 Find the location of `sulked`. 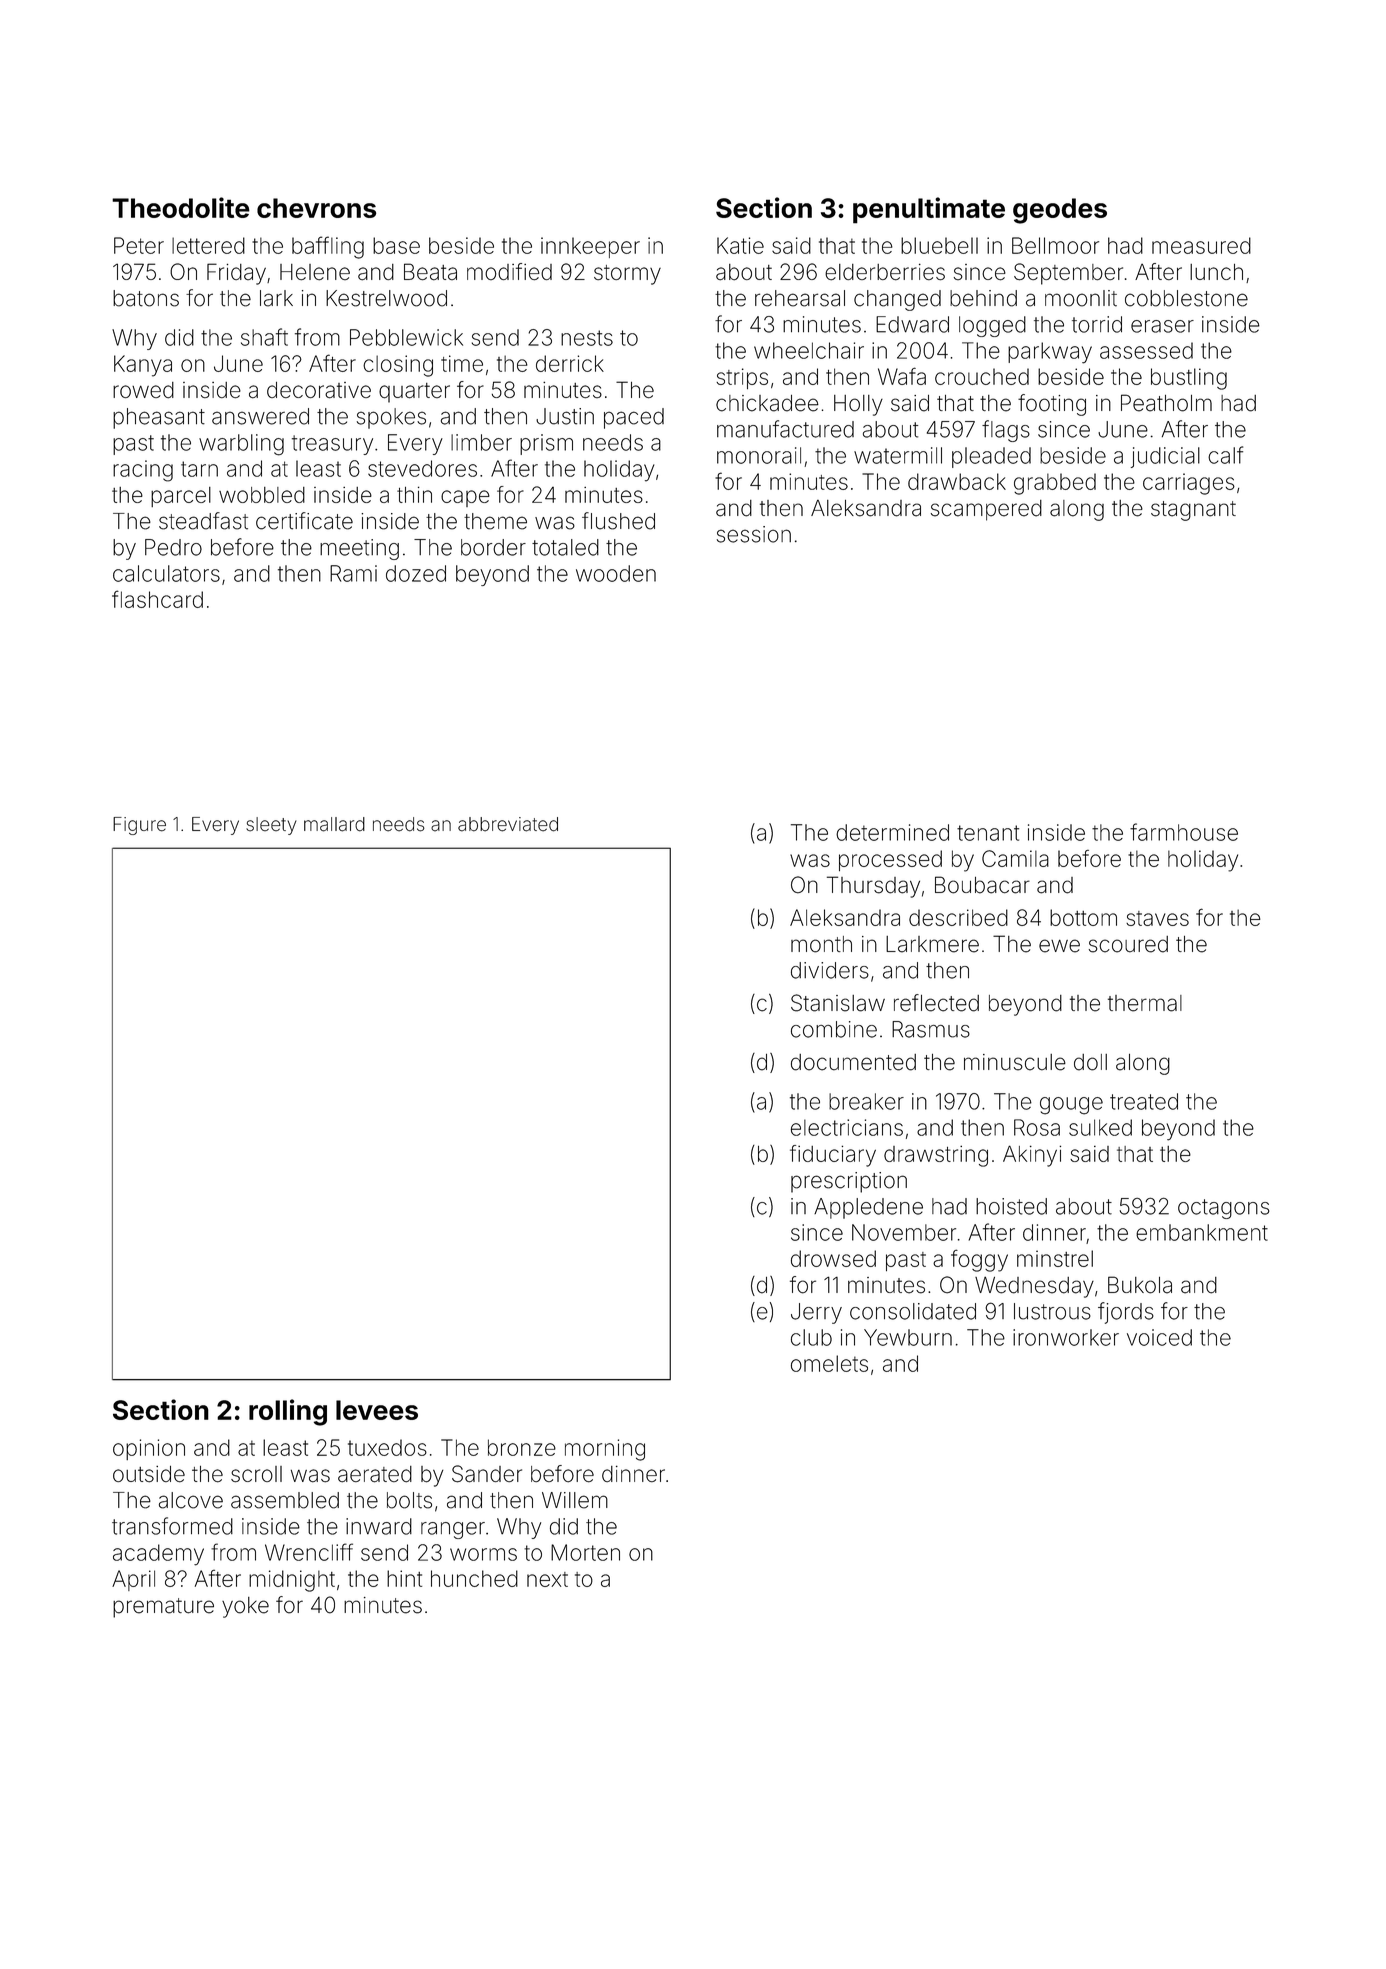

sulked is located at coordinates (1100, 1127).
